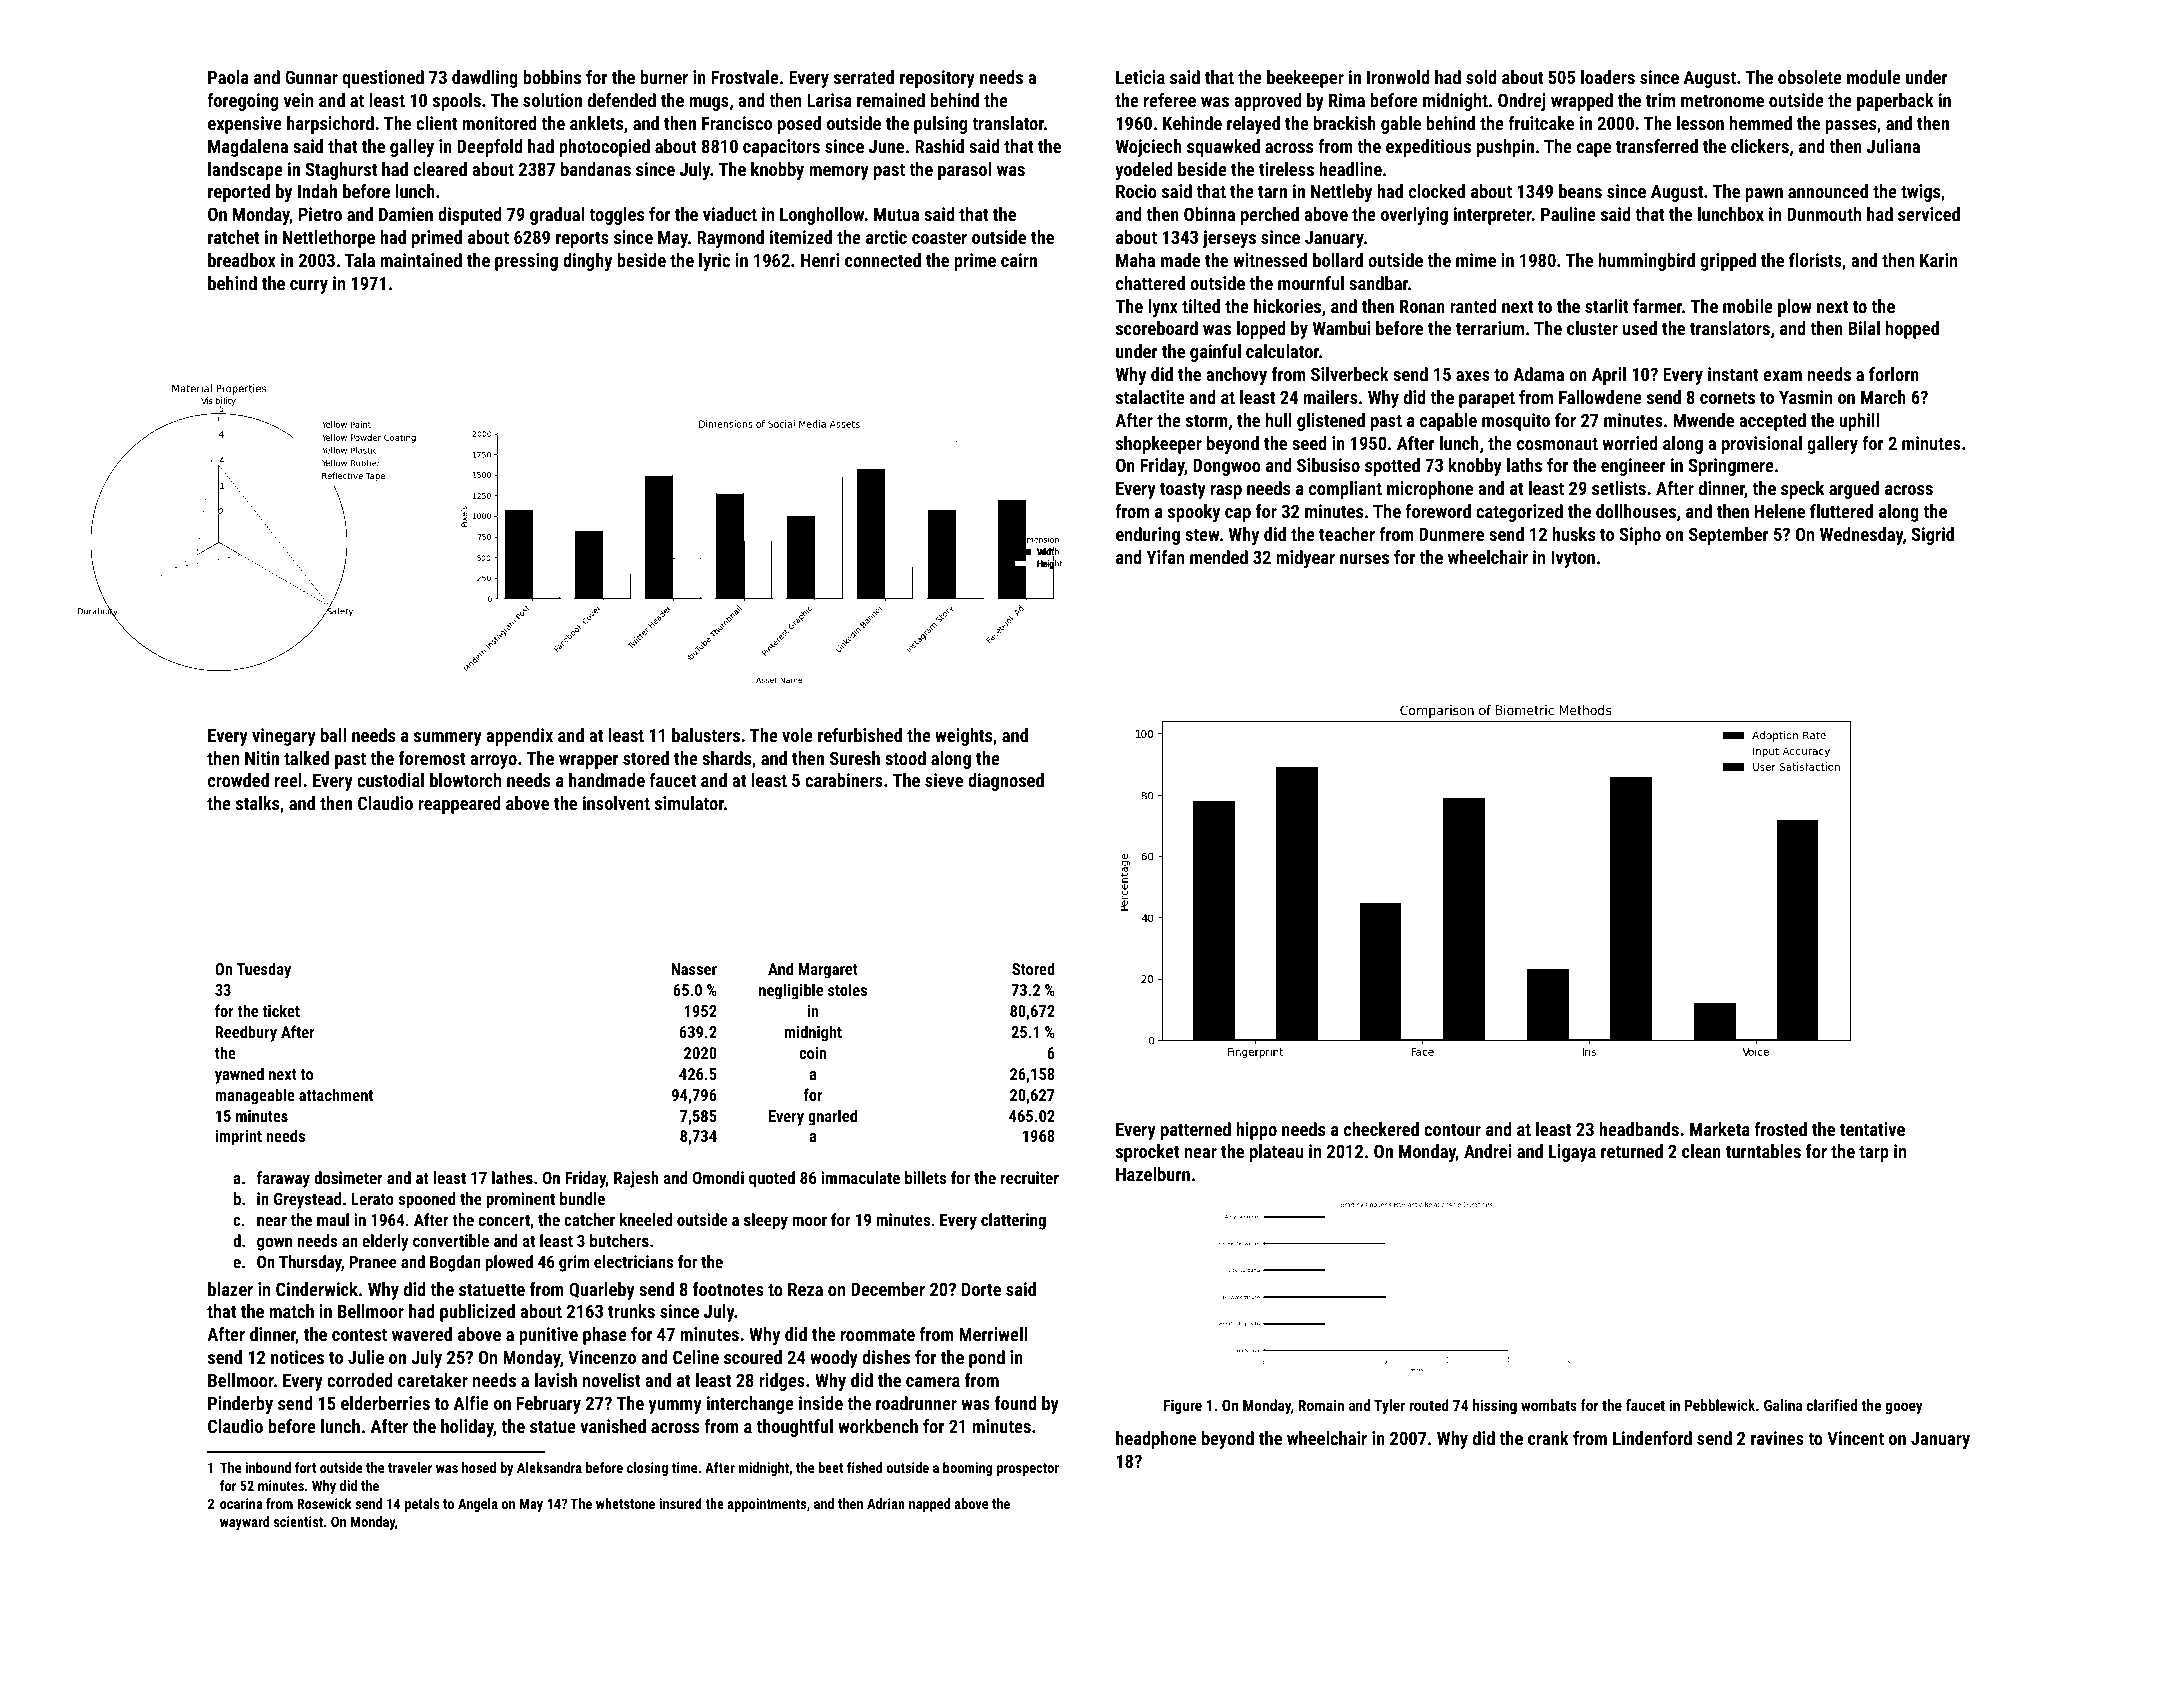  Describe the element at coordinates (383, 79) in the screenshot. I see `questioned` at that location.
